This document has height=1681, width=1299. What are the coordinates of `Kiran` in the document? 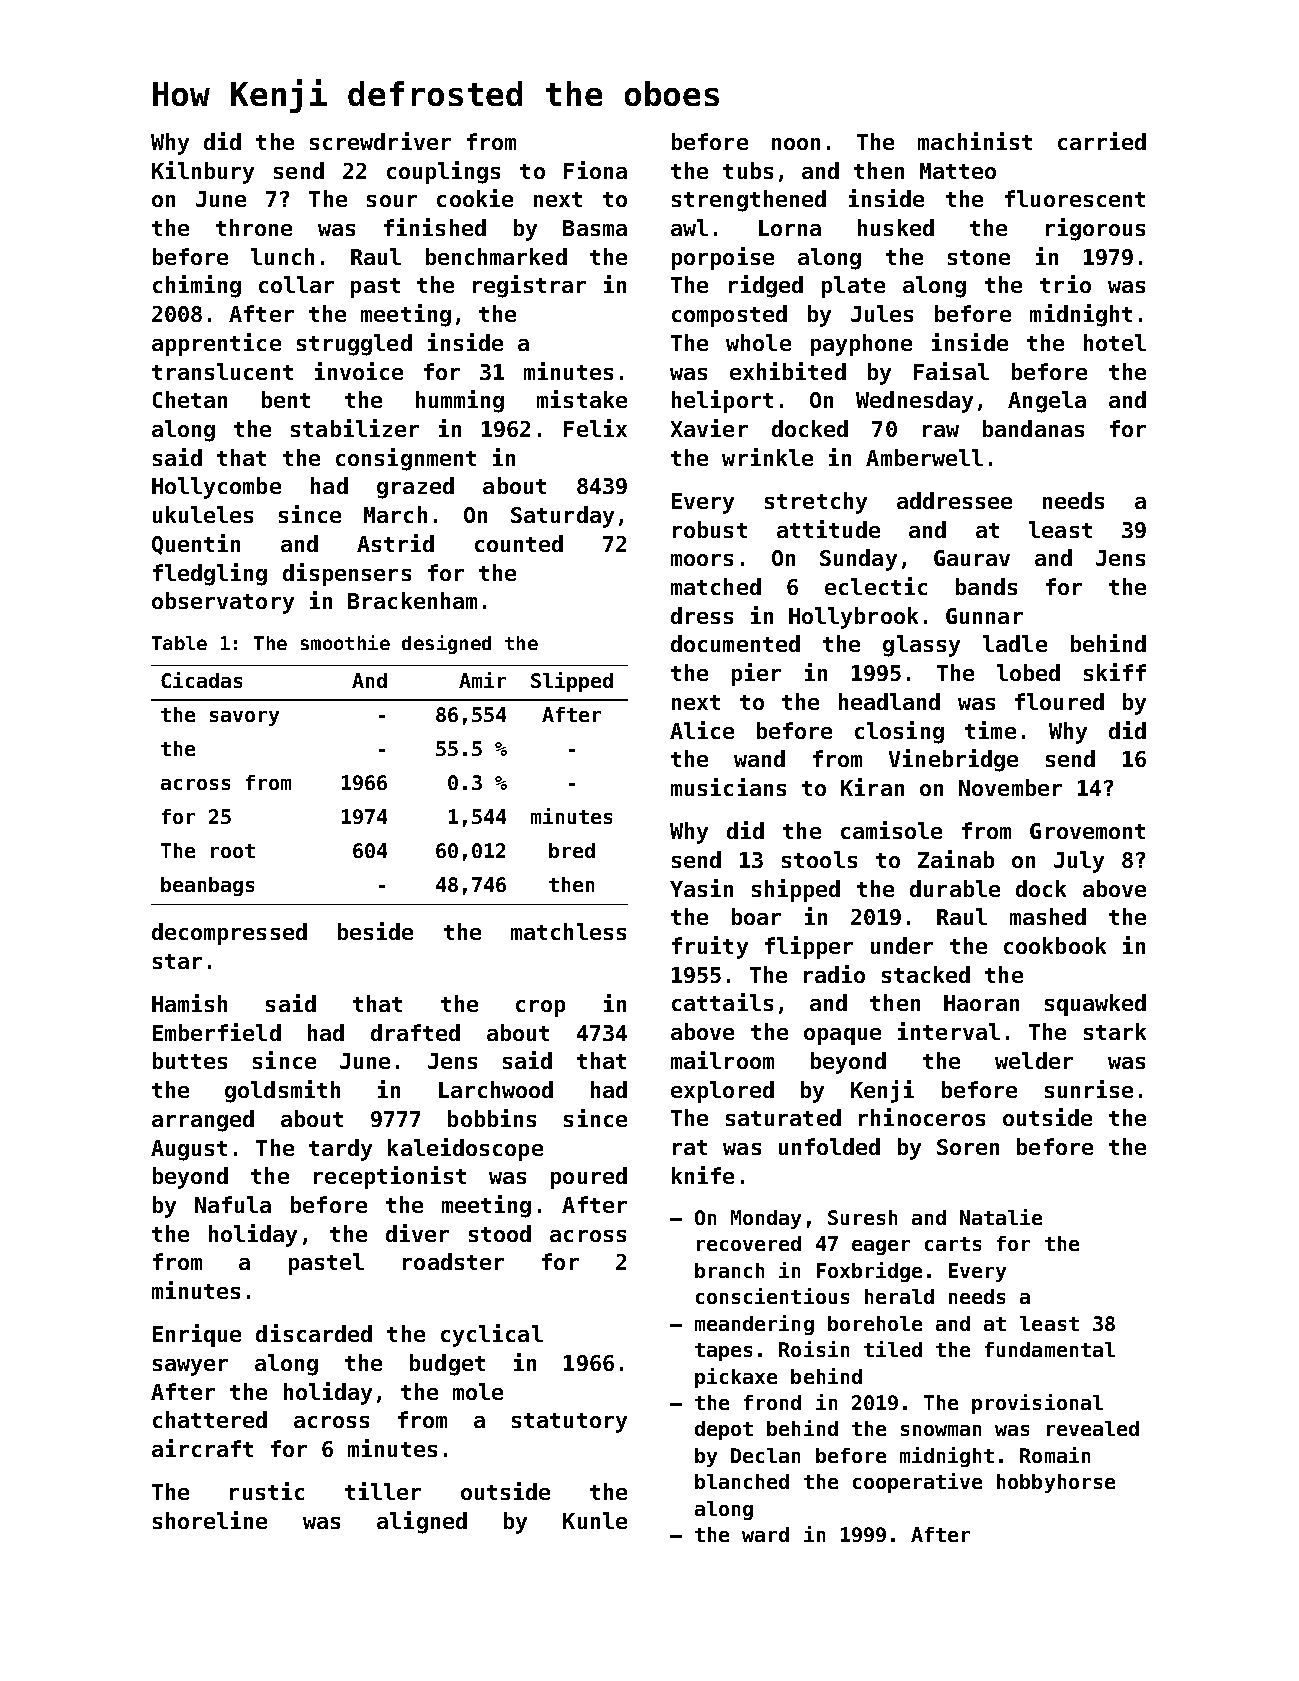 It's located at (872, 787).
